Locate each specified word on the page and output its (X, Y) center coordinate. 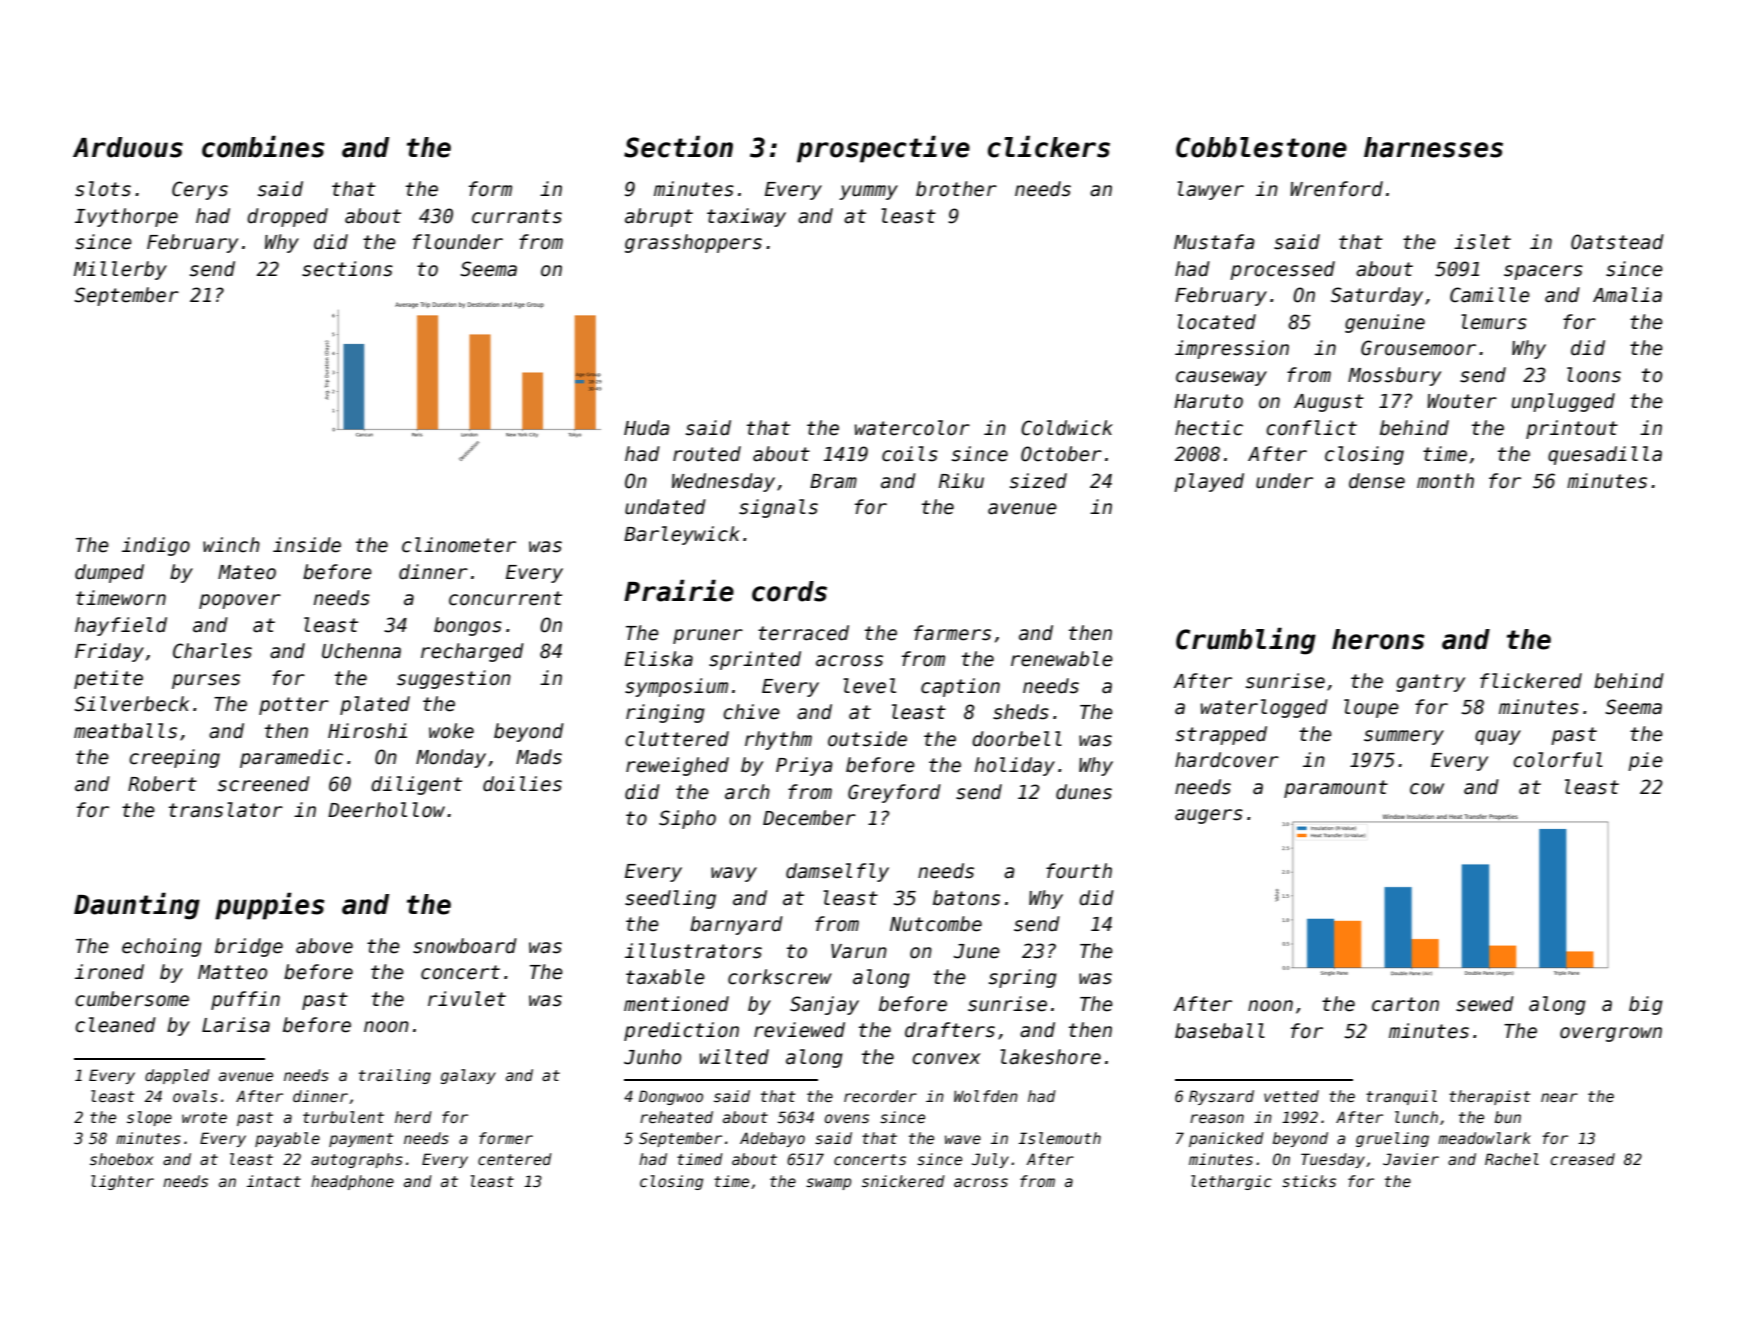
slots (103, 189)
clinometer (459, 545)
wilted (734, 1057)
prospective (883, 149)
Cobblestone (1261, 147)
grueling (1392, 1139)
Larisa (236, 1025)
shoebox (121, 1159)
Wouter (1462, 401)
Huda (647, 428)
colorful (1558, 760)
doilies (522, 784)
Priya (804, 766)
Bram (833, 481)
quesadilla (1605, 455)
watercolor (912, 428)
